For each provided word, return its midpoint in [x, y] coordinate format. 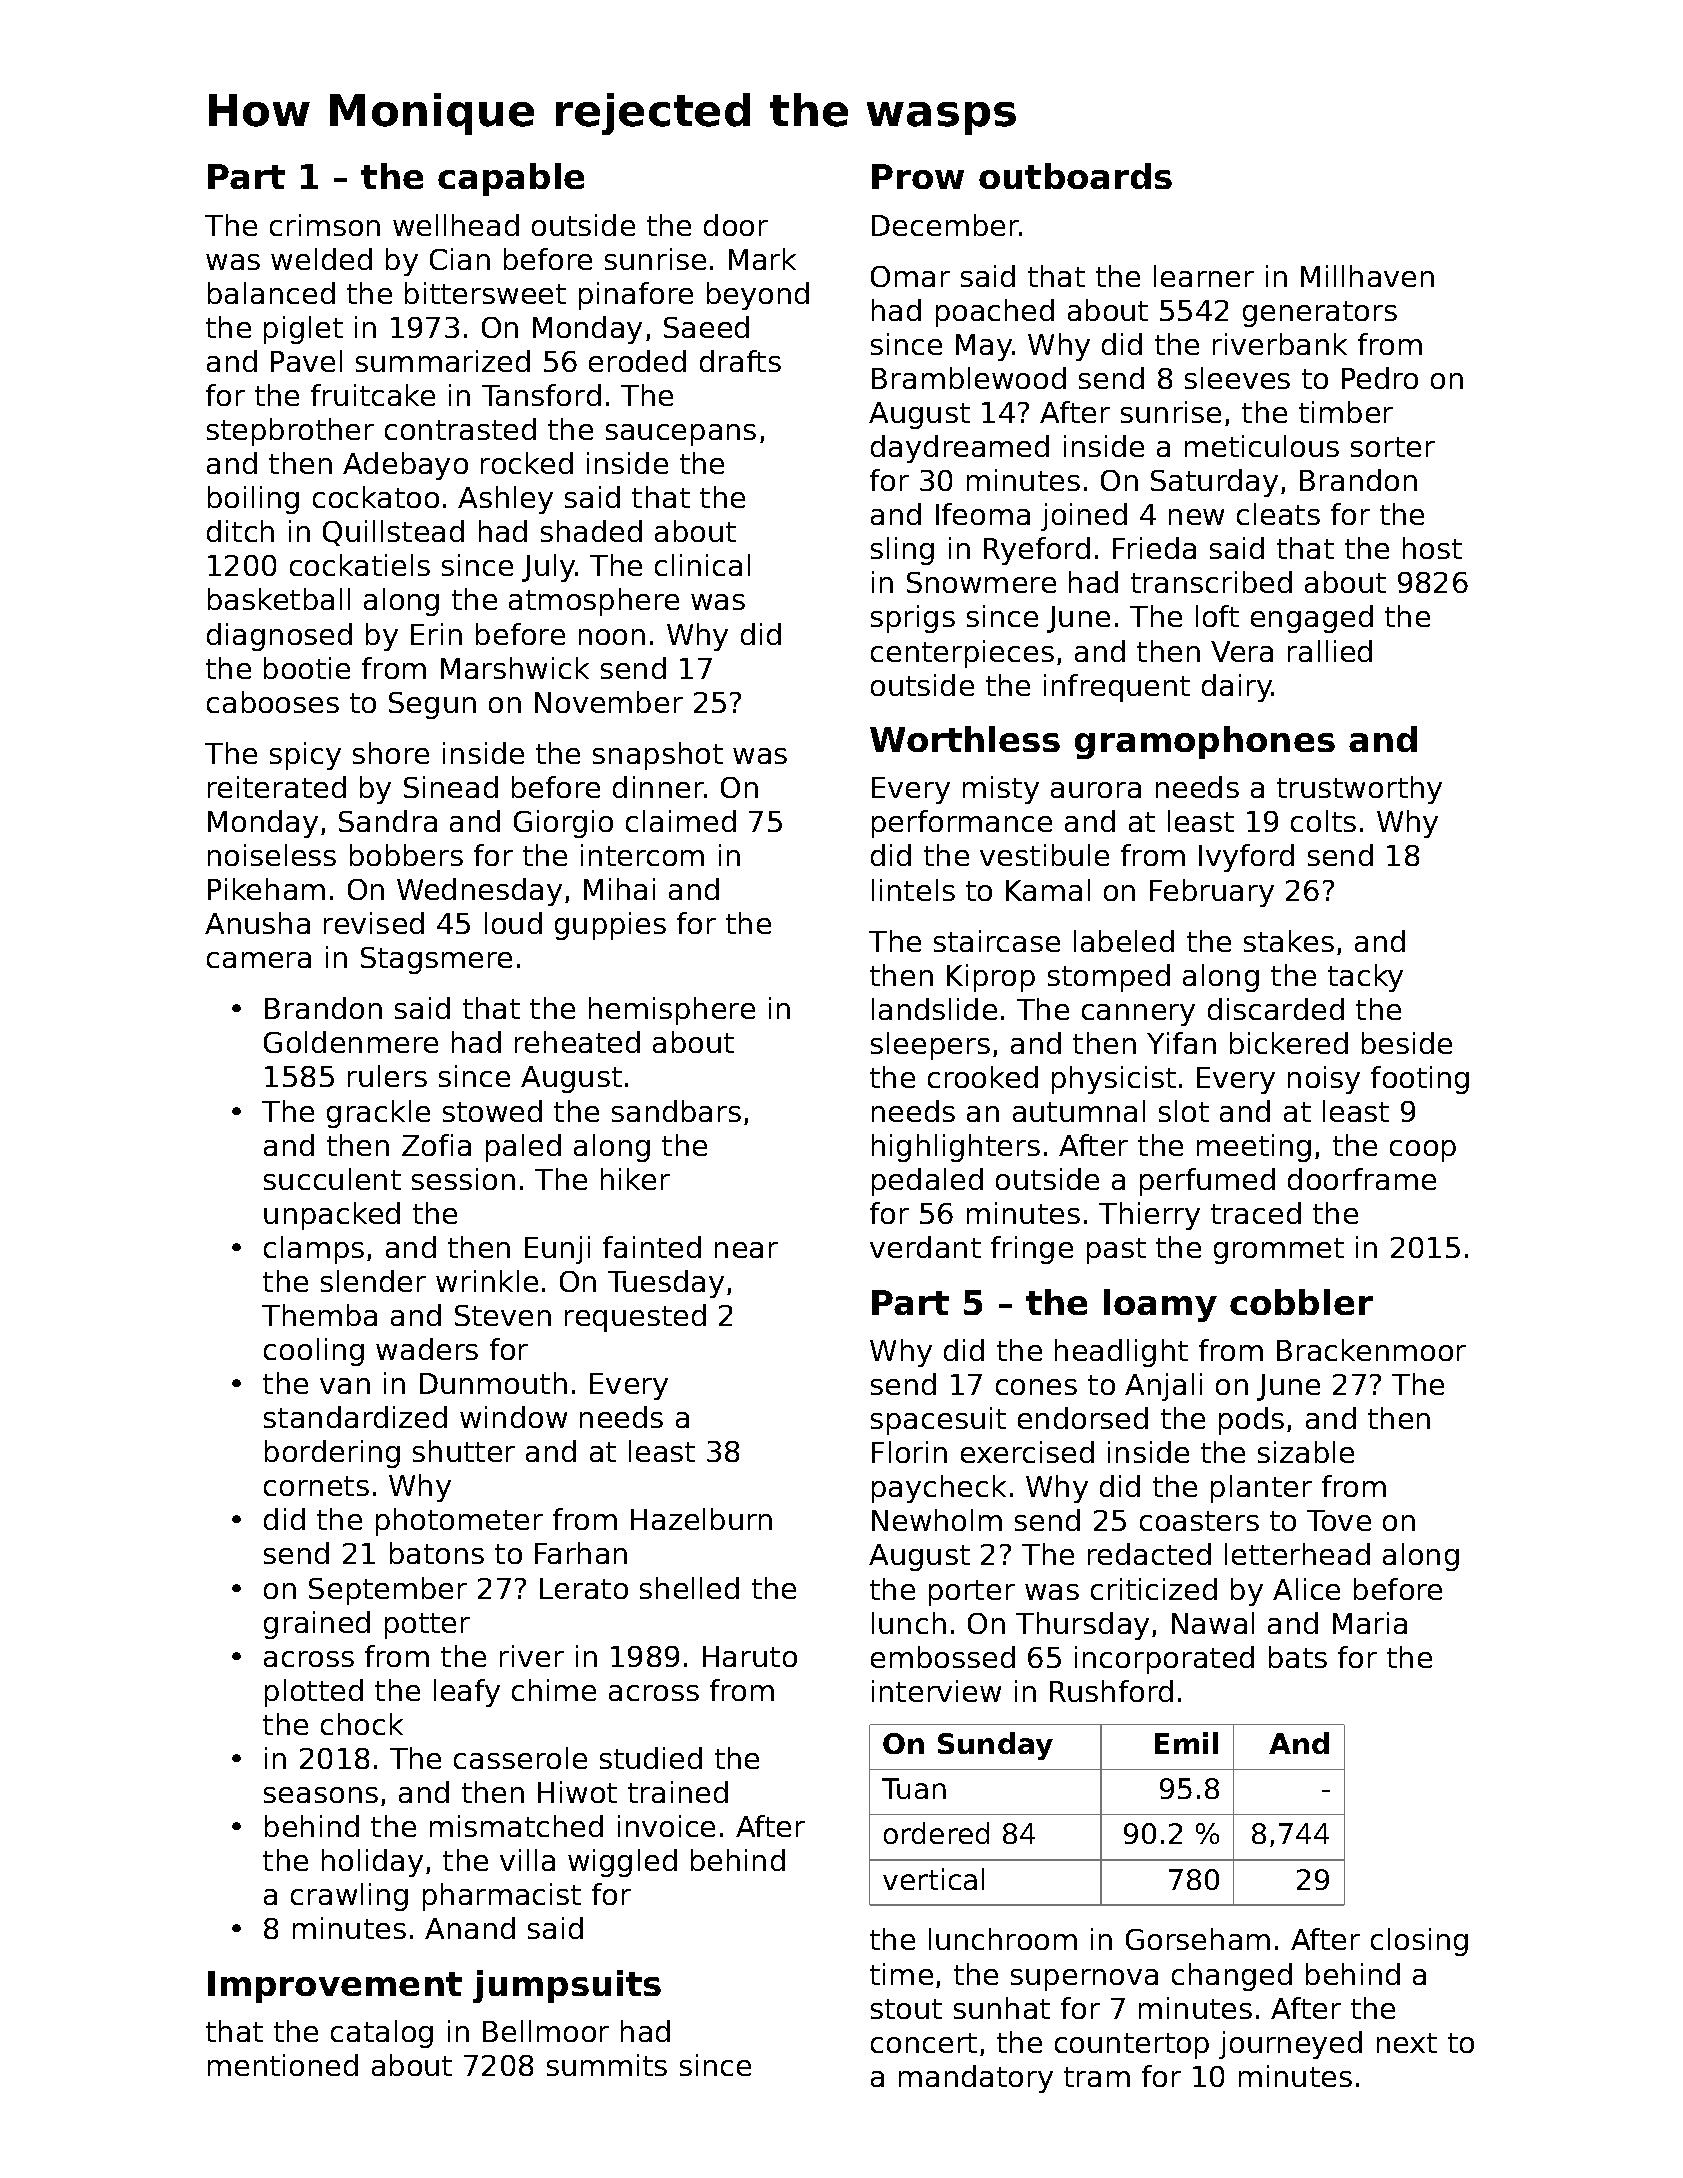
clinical [702, 565]
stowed [492, 1111]
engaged [1312, 619]
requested [635, 1318]
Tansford [541, 395]
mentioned [283, 2065]
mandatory [976, 2079]
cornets [316, 1486]
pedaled [927, 1182]
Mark [762, 259]
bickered [1289, 1043]
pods [1251, 1421]
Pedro [1380, 378]
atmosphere [594, 602]
